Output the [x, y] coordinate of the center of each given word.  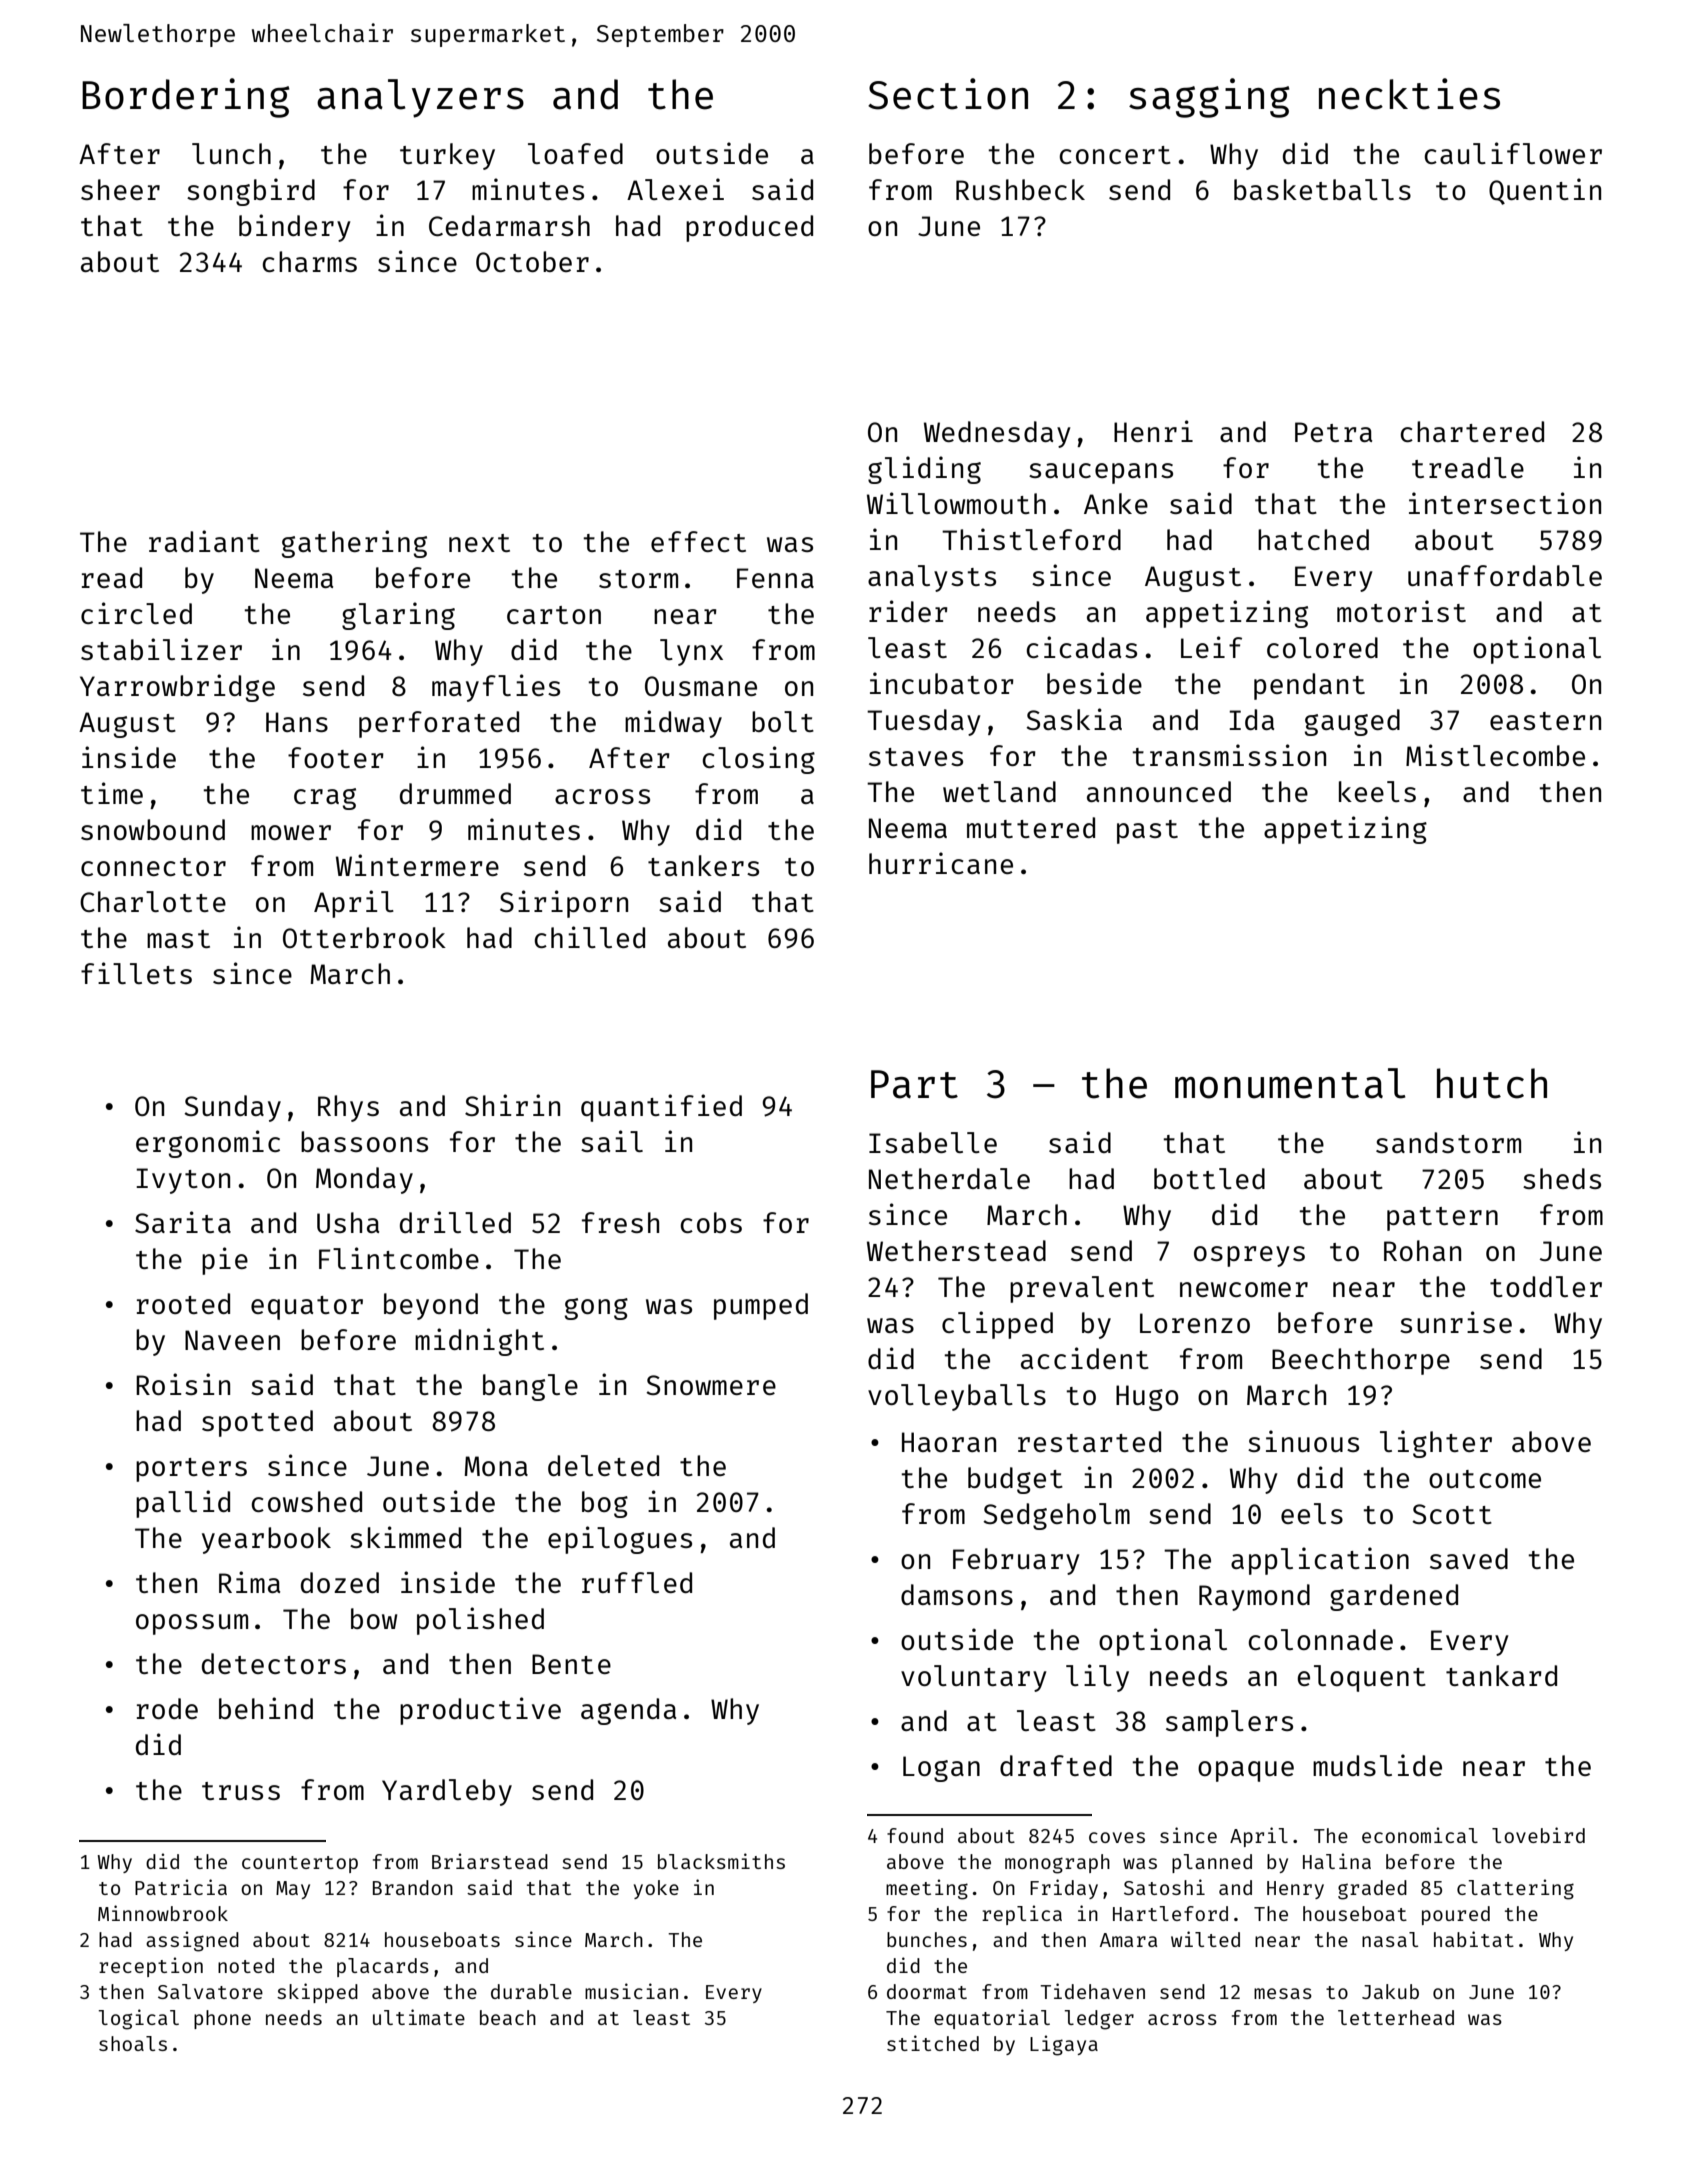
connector [153, 867]
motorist [1401, 611]
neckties [1409, 94]
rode [167, 1708]
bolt [783, 721]
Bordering [186, 98]
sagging [1209, 98]
